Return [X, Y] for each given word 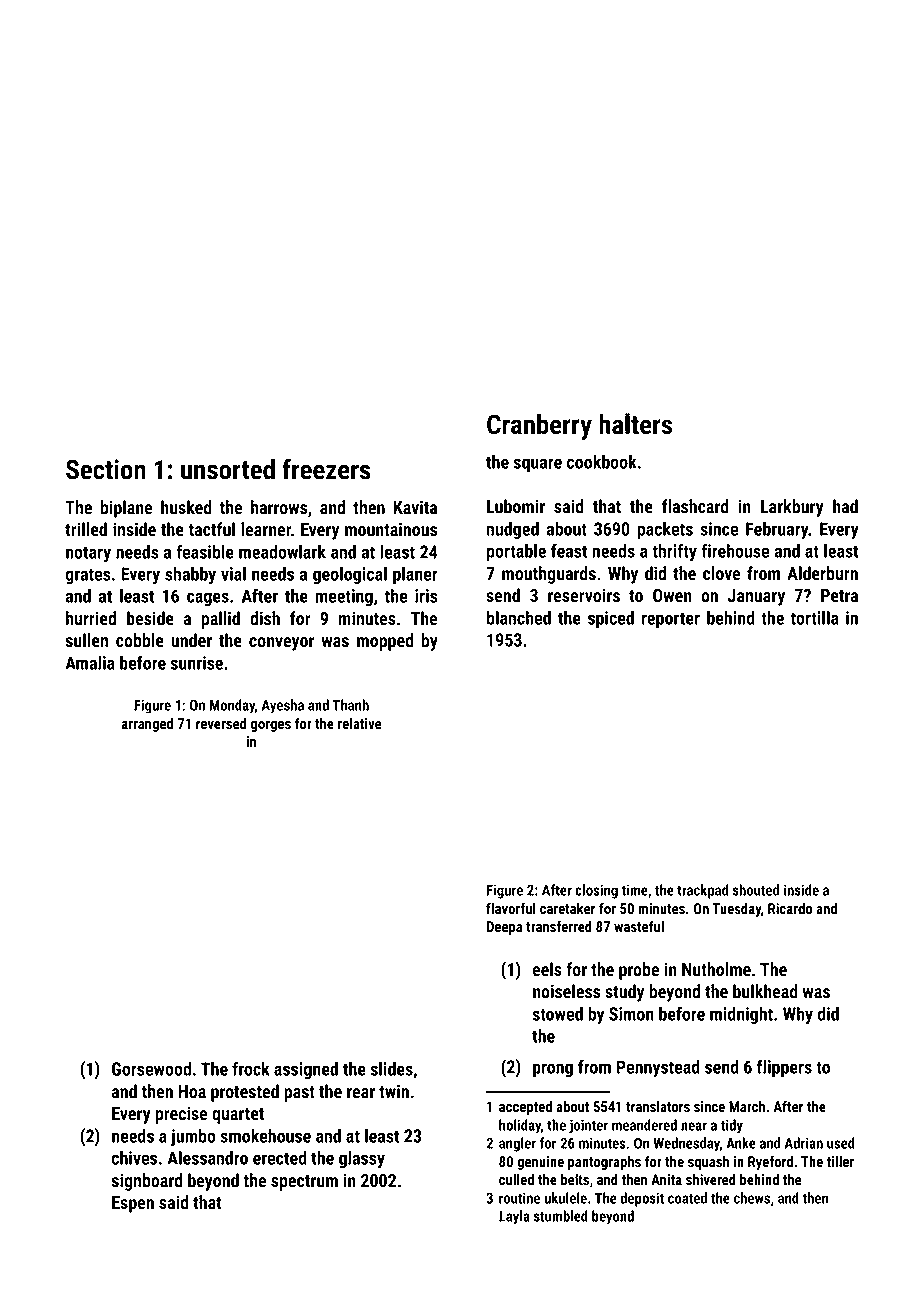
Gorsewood [151, 1069]
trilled [86, 529]
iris [426, 596]
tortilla [815, 618]
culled [516, 1179]
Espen [133, 1204]
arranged [147, 725]
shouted [756, 890]
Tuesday [736, 910]
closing [596, 891]
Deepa [504, 928]
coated [687, 1198]
